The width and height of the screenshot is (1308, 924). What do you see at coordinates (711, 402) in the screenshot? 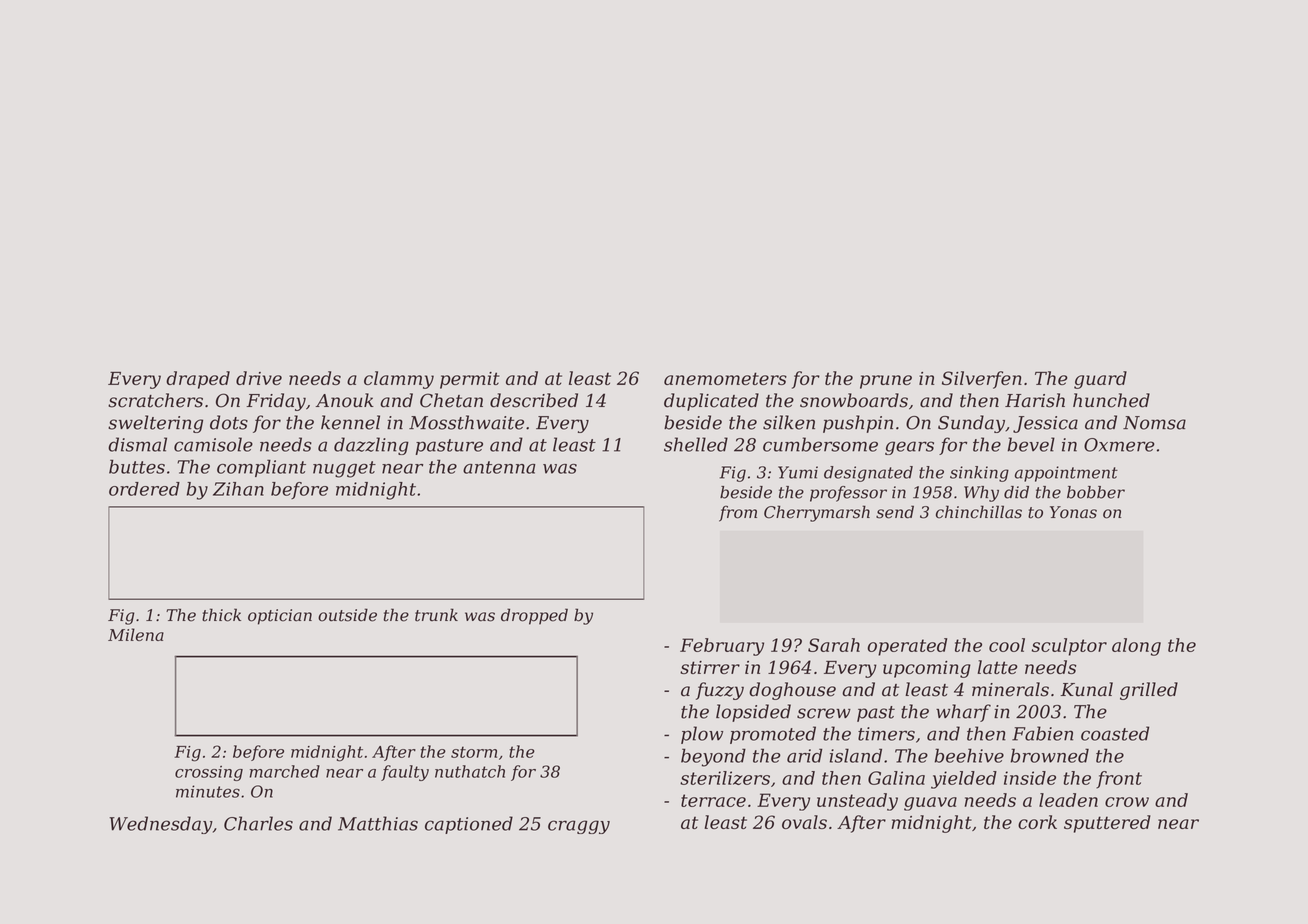
I see `duplicated` at bounding box center [711, 402].
